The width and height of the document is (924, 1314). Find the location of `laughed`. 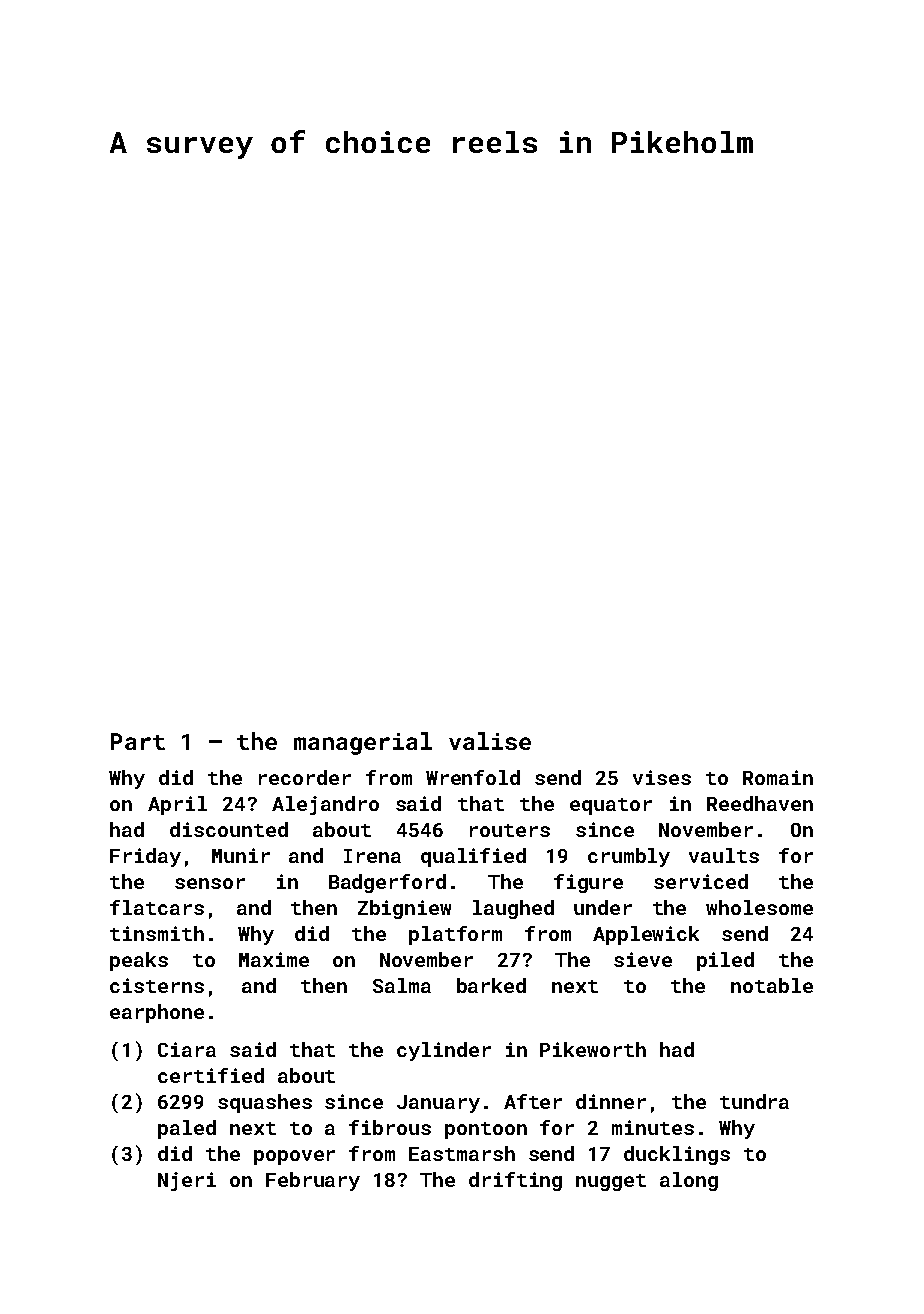

laughed is located at coordinates (513, 909).
